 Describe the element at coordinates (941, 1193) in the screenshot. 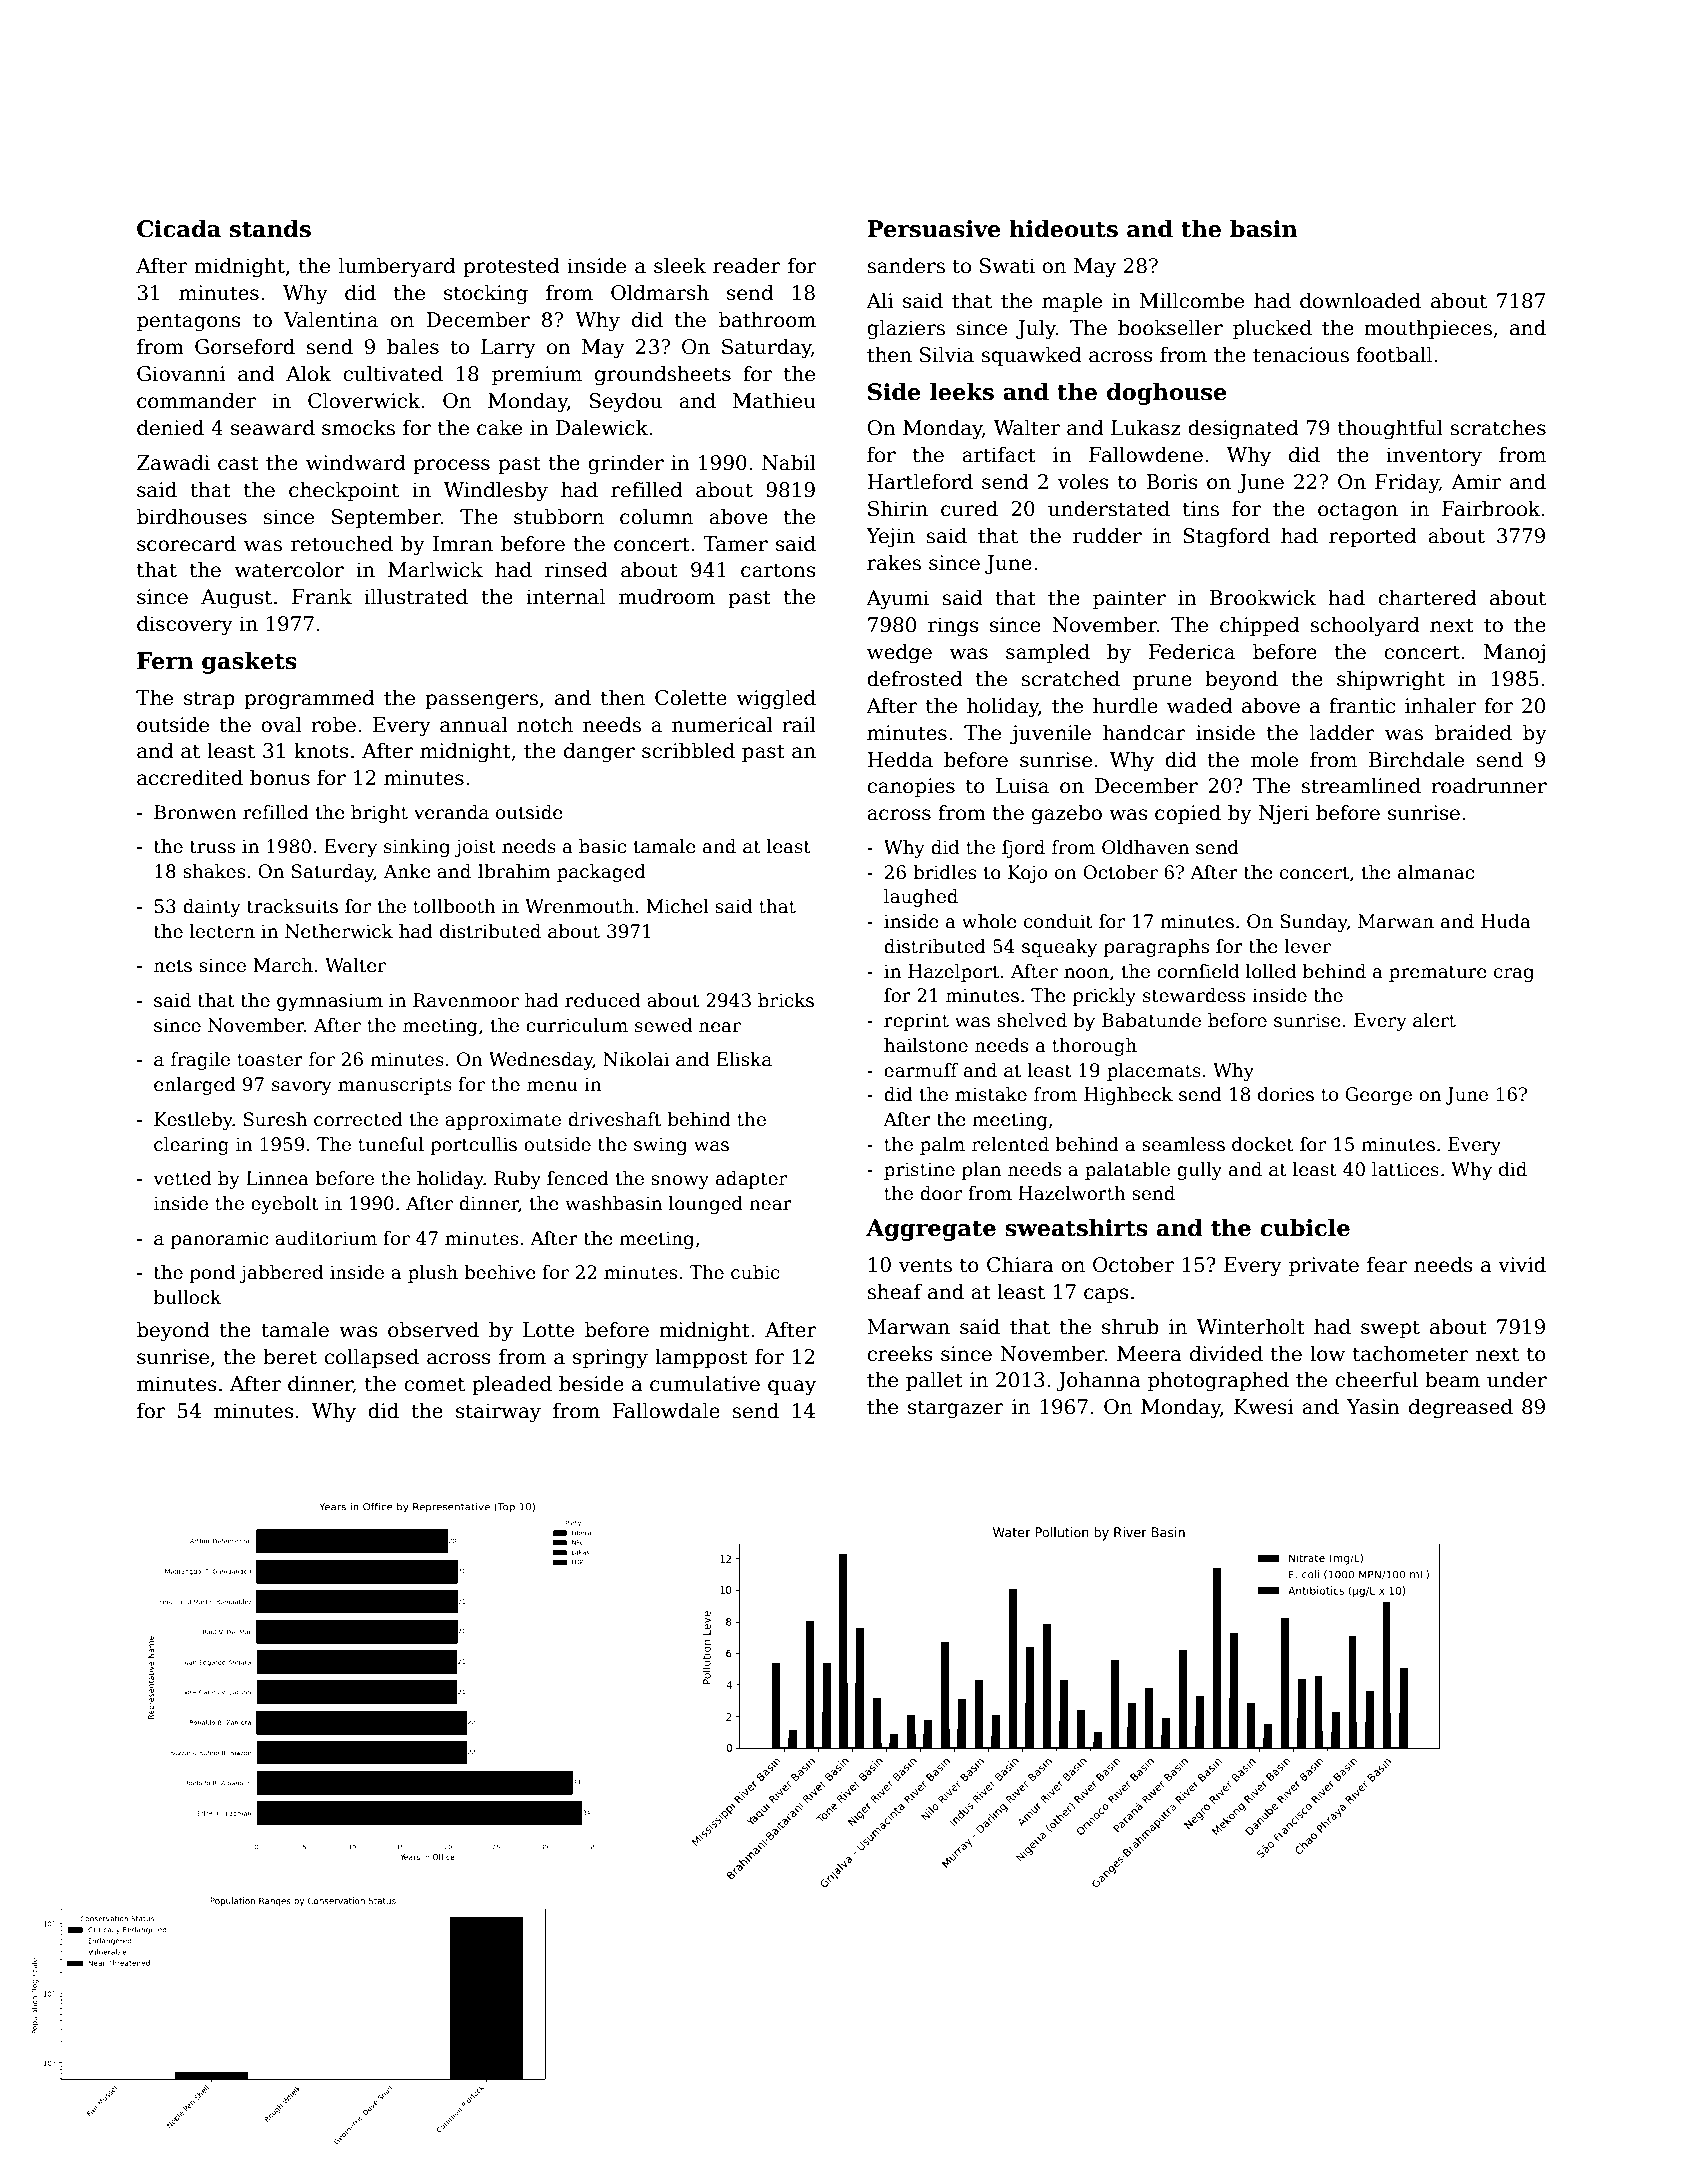

I see `door` at that location.
